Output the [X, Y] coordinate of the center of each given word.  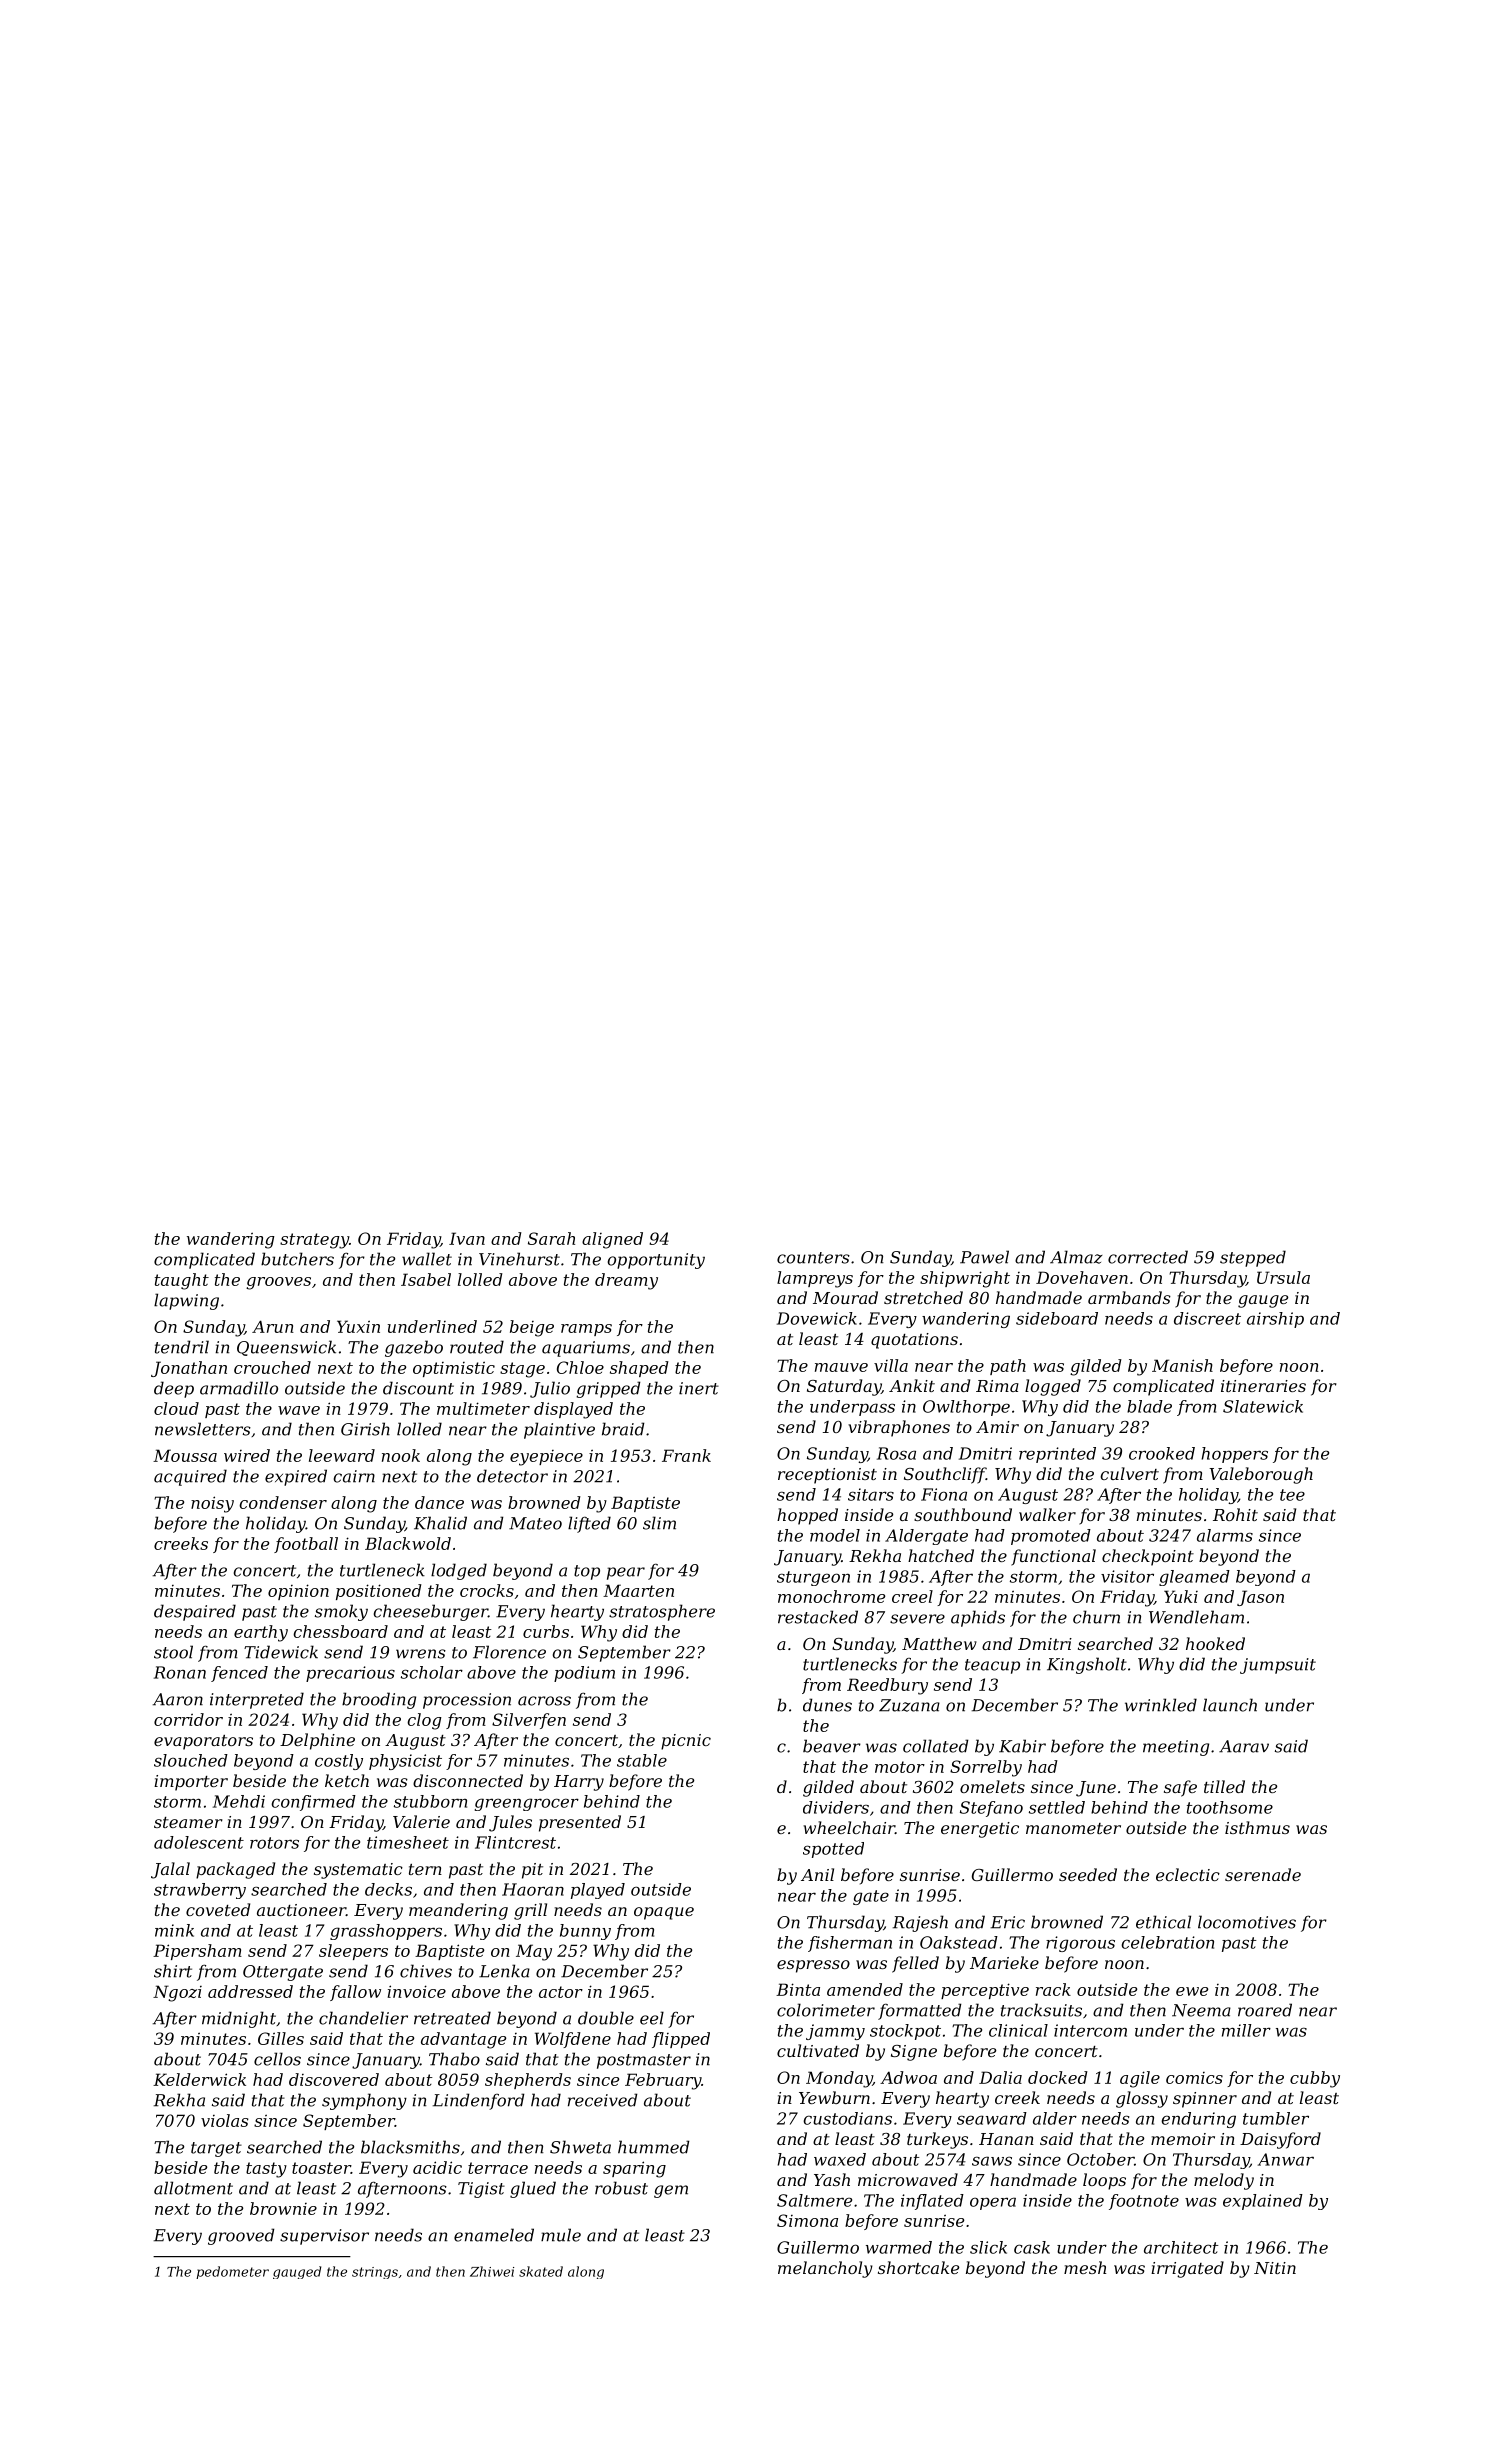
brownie [283, 2208]
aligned [612, 1240]
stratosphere [662, 1612]
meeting [1176, 1748]
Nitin [1275, 2268]
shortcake [918, 2267]
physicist [405, 1762]
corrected [1148, 1257]
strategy [314, 1241]
